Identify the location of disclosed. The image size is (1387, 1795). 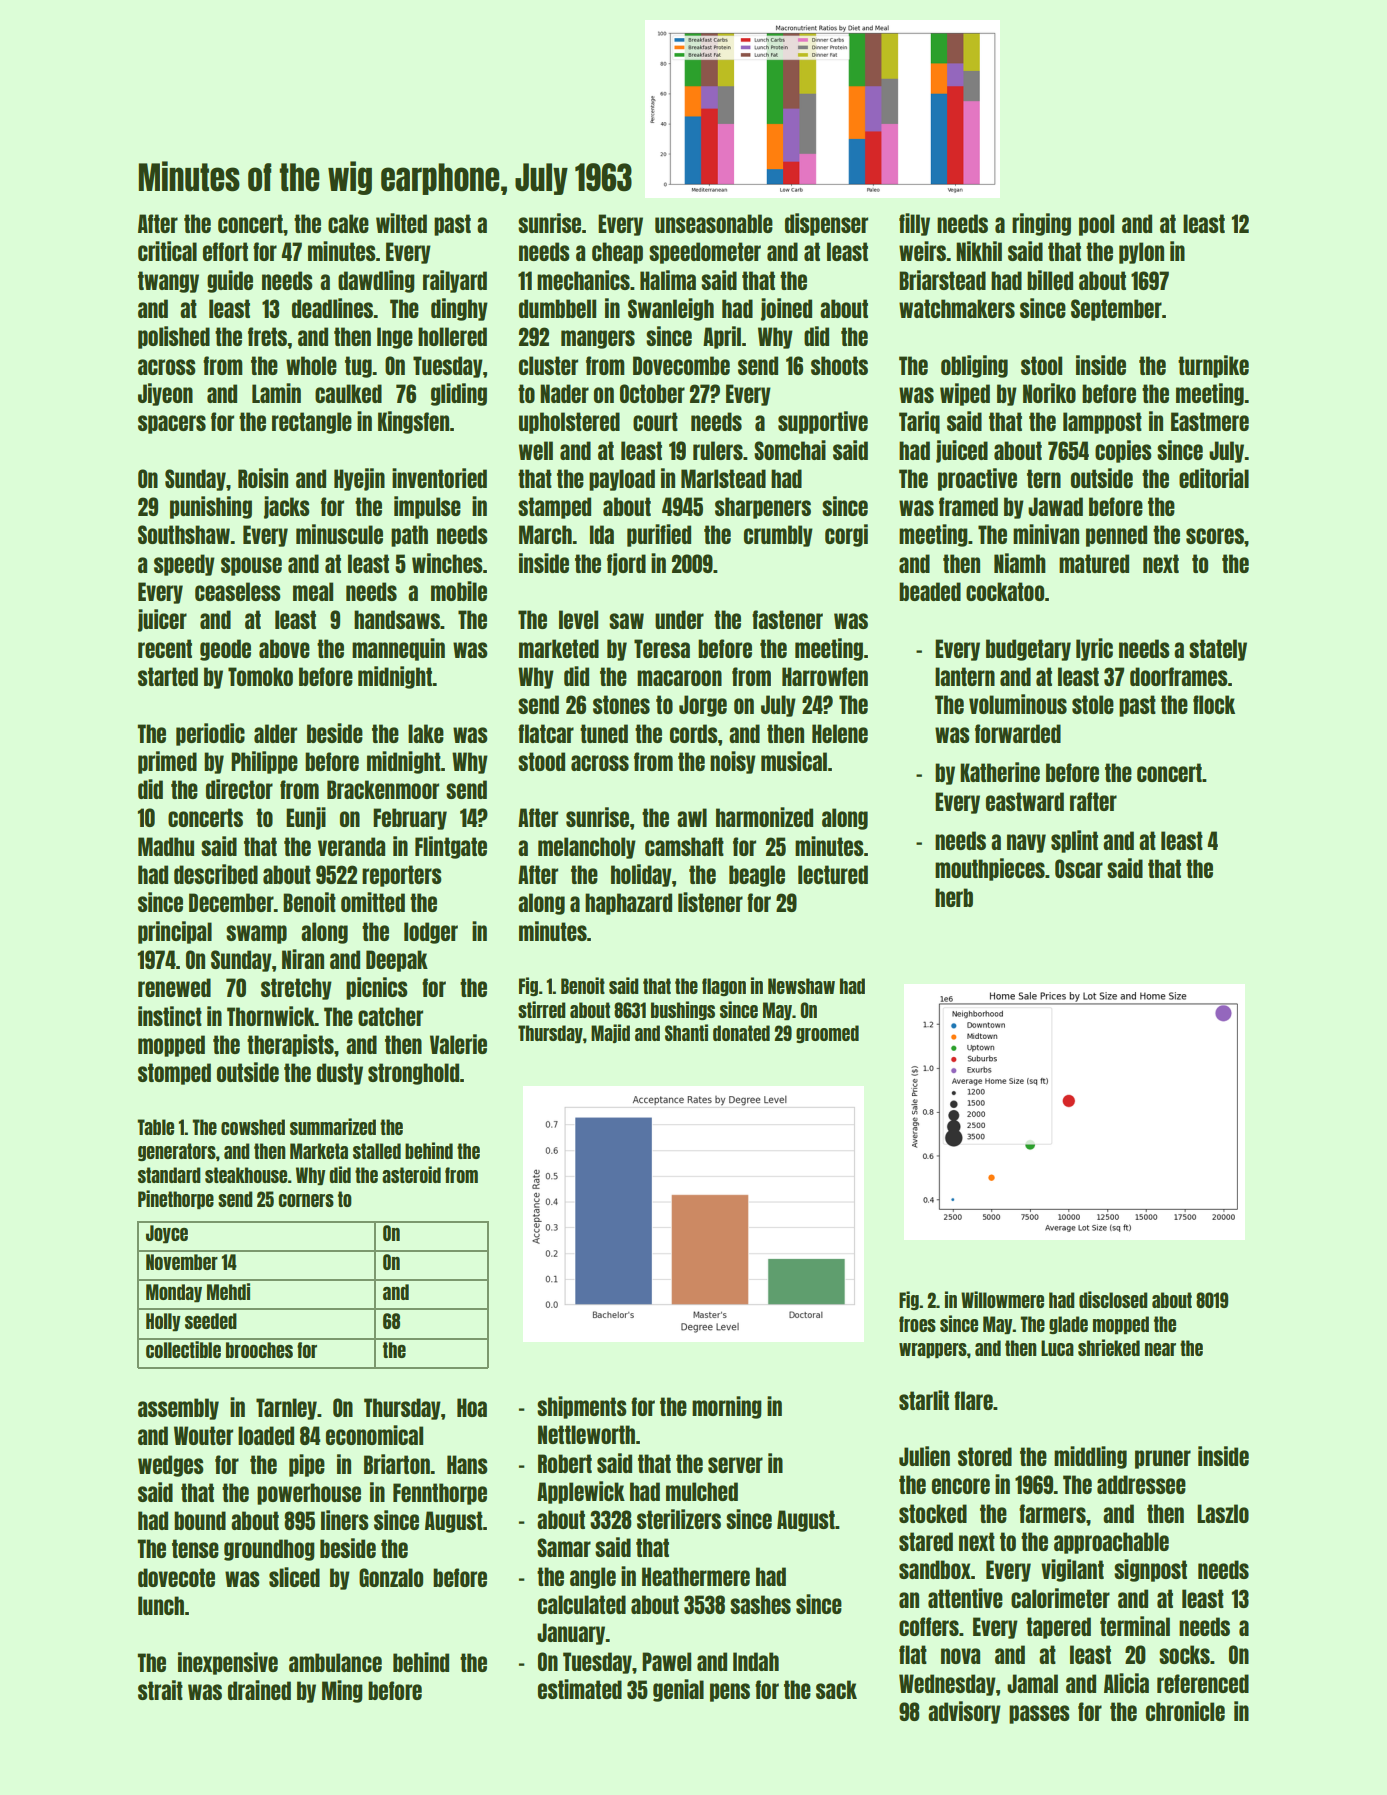
(1113, 1299).
